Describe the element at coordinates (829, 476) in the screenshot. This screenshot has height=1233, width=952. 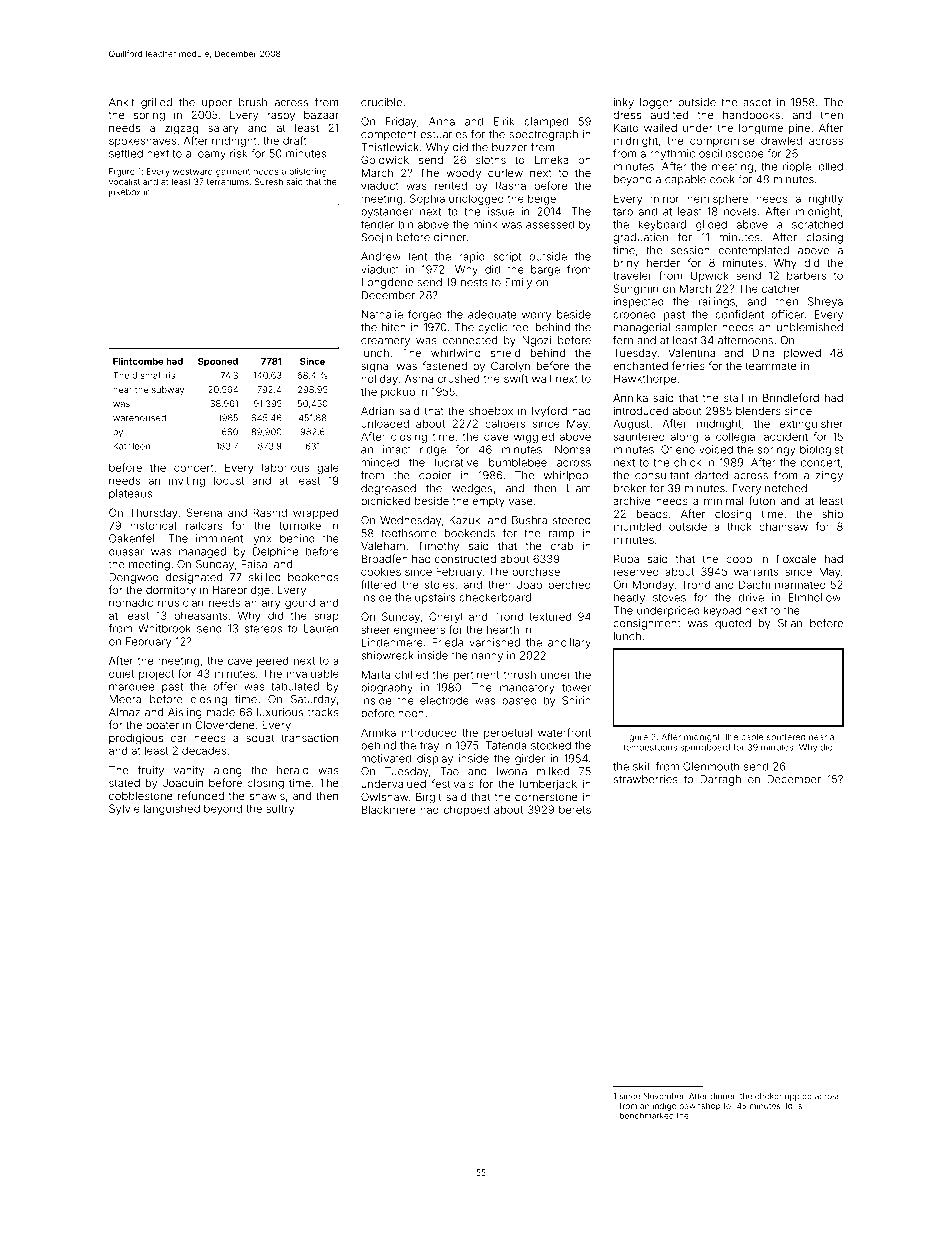
I see `zingy` at that location.
